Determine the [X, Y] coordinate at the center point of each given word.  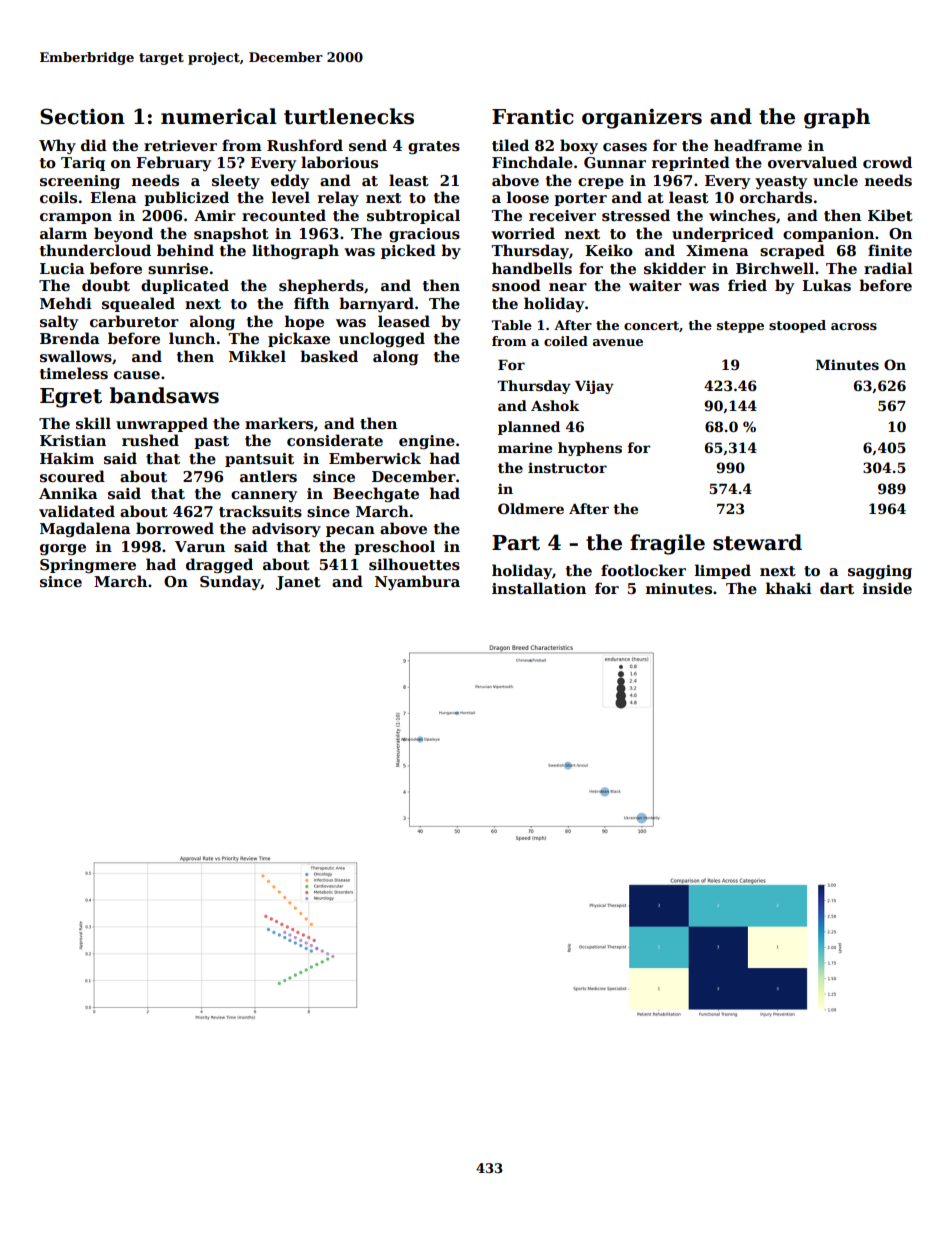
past [211, 442]
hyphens [590, 449]
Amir [215, 215]
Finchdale [532, 162]
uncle [835, 180]
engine [427, 442]
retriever [180, 145]
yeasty [781, 182]
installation [539, 588]
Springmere [88, 566]
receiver [562, 215]
